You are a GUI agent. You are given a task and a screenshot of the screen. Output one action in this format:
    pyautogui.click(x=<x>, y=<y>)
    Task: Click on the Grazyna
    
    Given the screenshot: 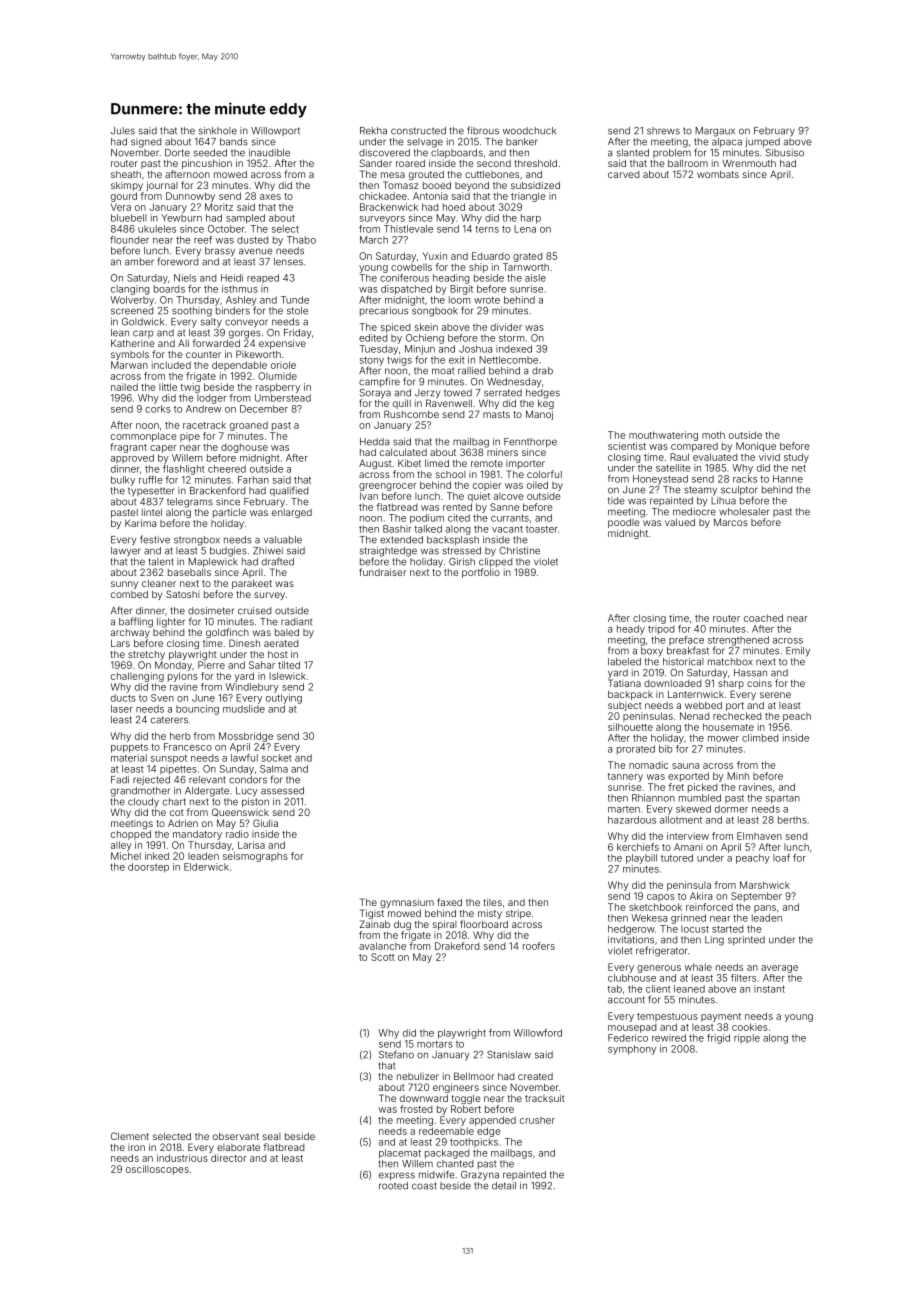 What is the action you would take?
    pyautogui.click(x=480, y=1176)
